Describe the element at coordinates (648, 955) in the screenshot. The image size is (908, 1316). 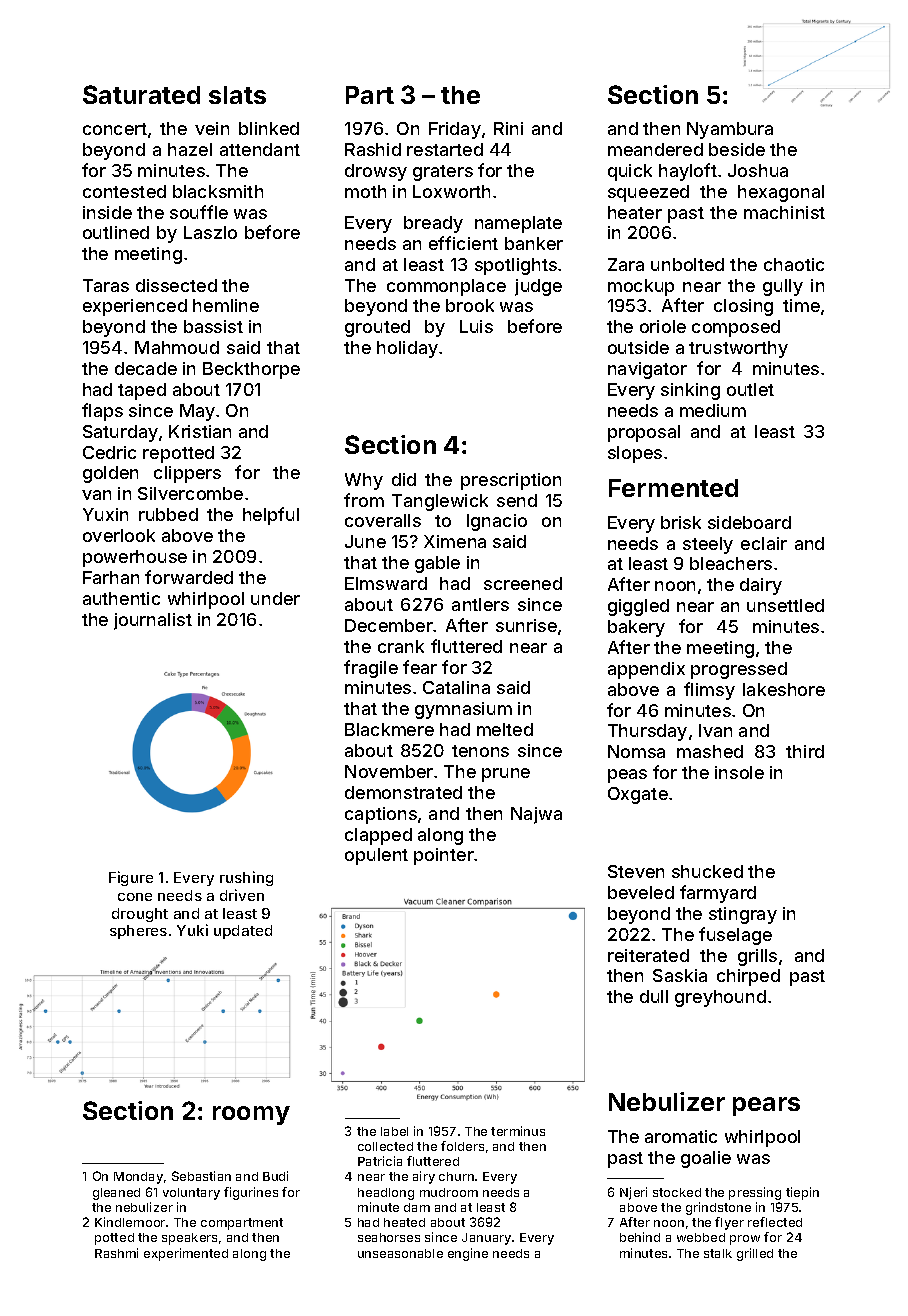
I see `reiterated` at that location.
